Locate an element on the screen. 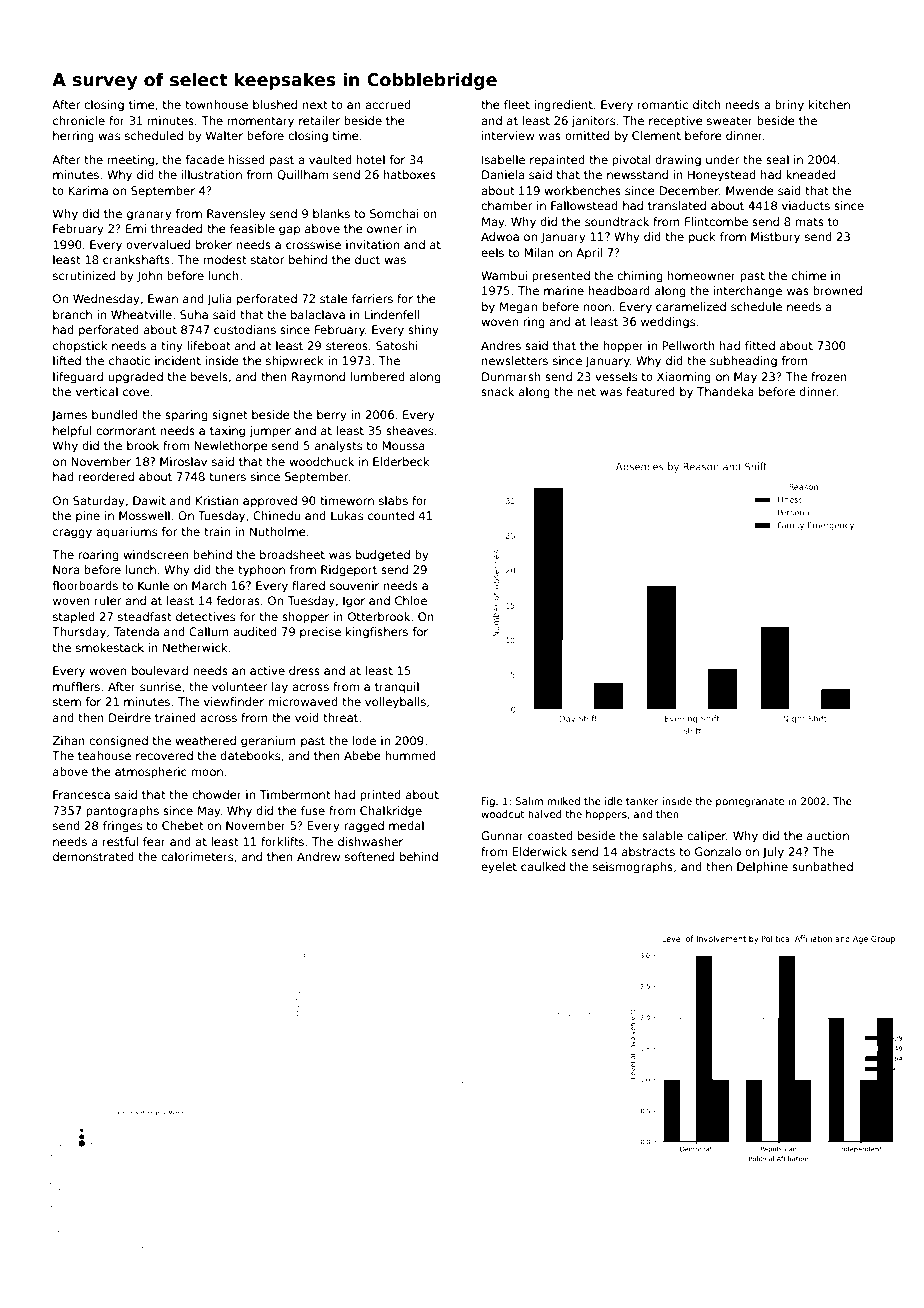 The image size is (924, 1308). Miroslav is located at coordinates (183, 461).
